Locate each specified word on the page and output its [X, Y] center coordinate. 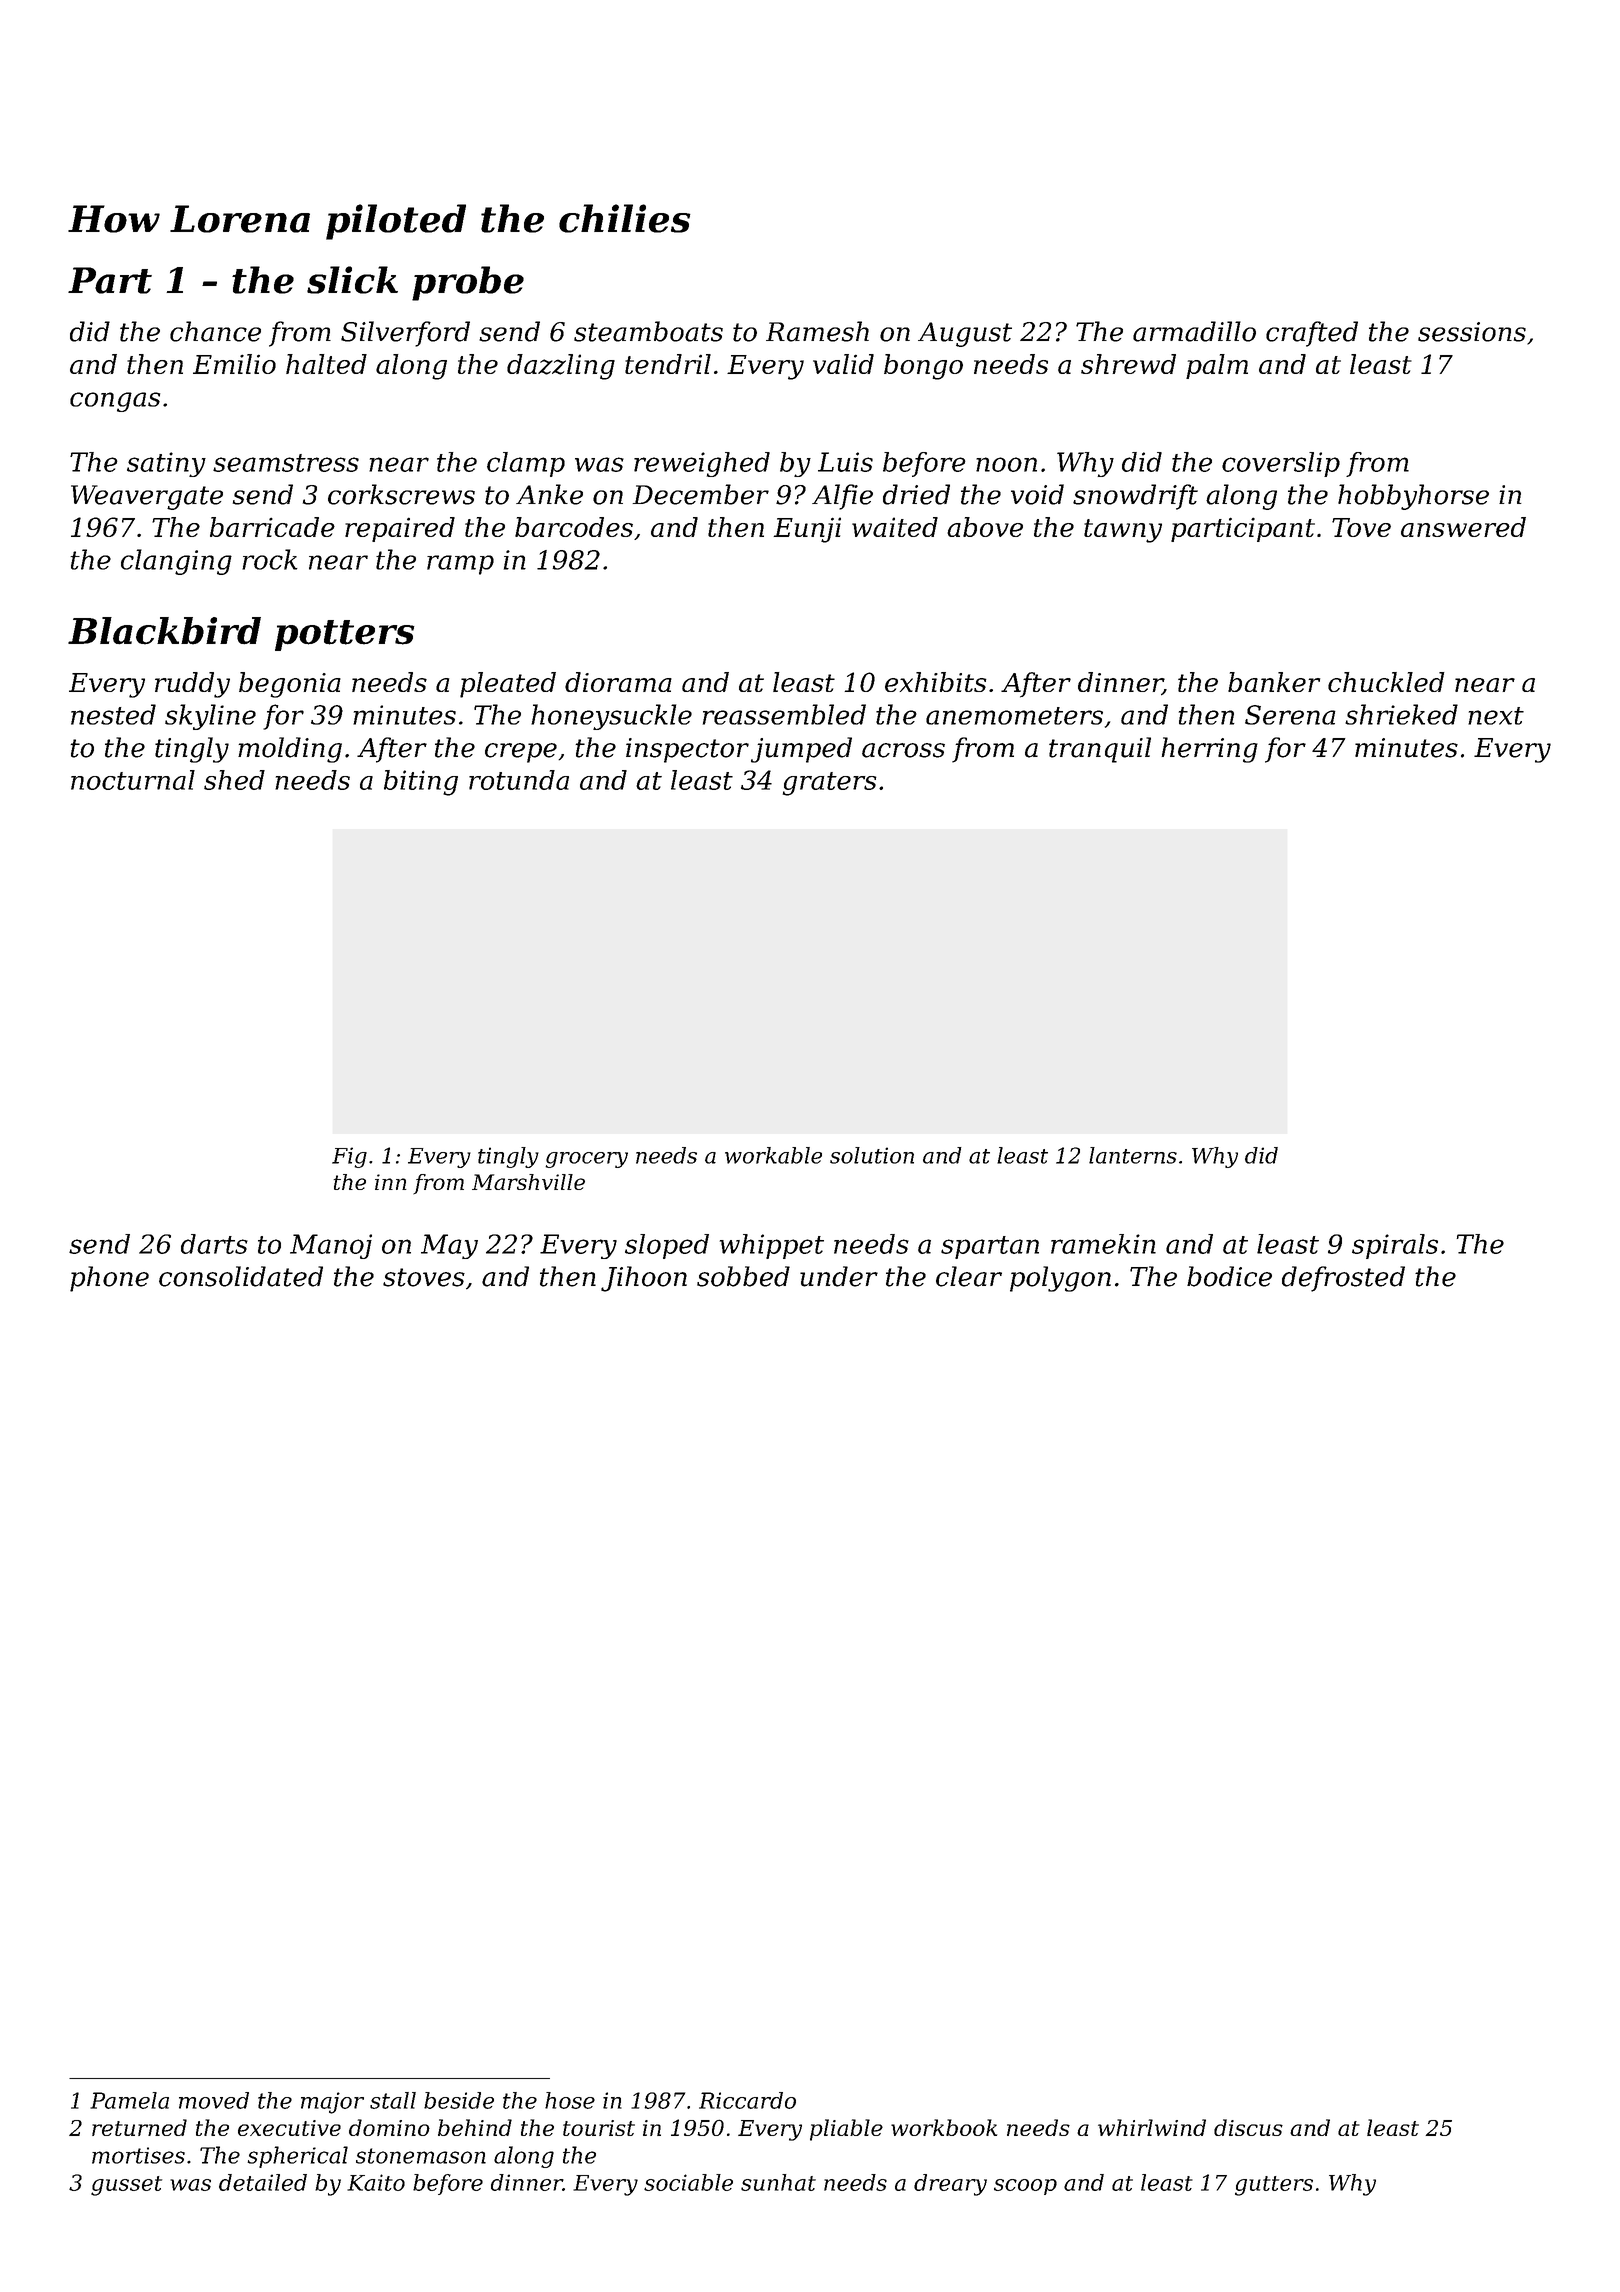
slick [352, 280]
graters [830, 784]
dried [916, 494]
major [332, 2103]
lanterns [1133, 1155]
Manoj [331, 1246]
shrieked [1401, 714]
